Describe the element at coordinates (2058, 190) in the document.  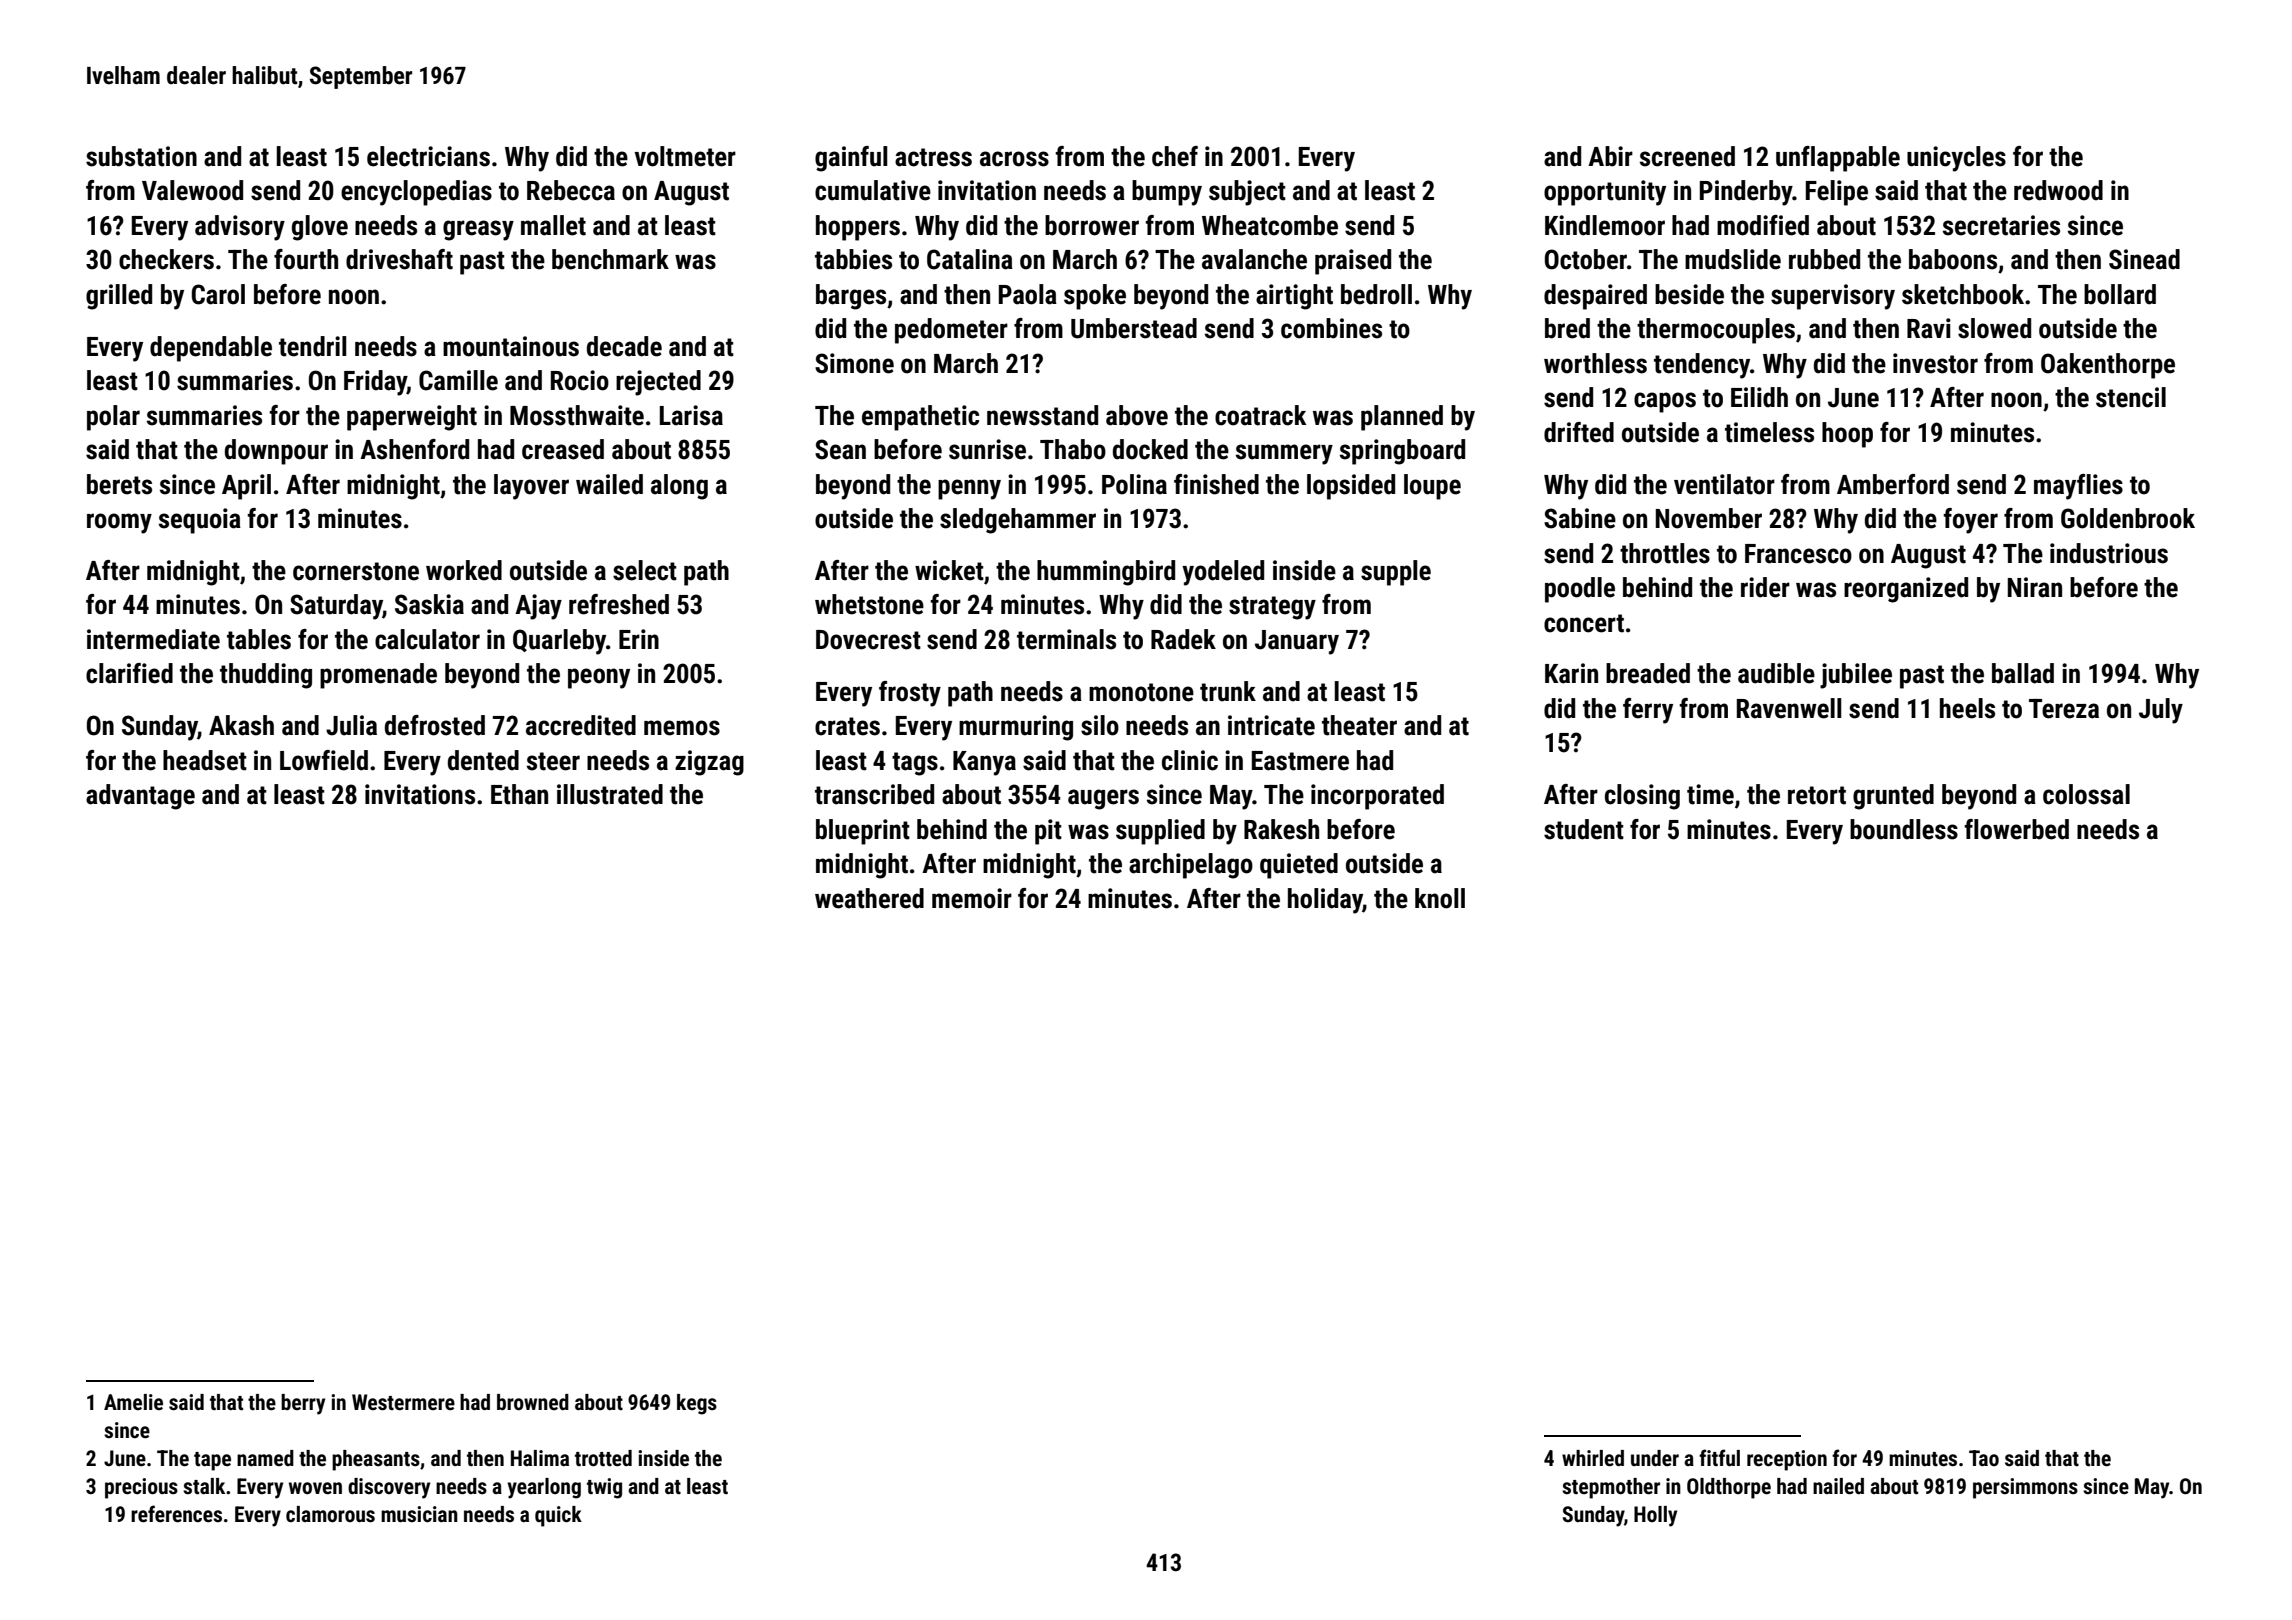
I see `redwood` at that location.
